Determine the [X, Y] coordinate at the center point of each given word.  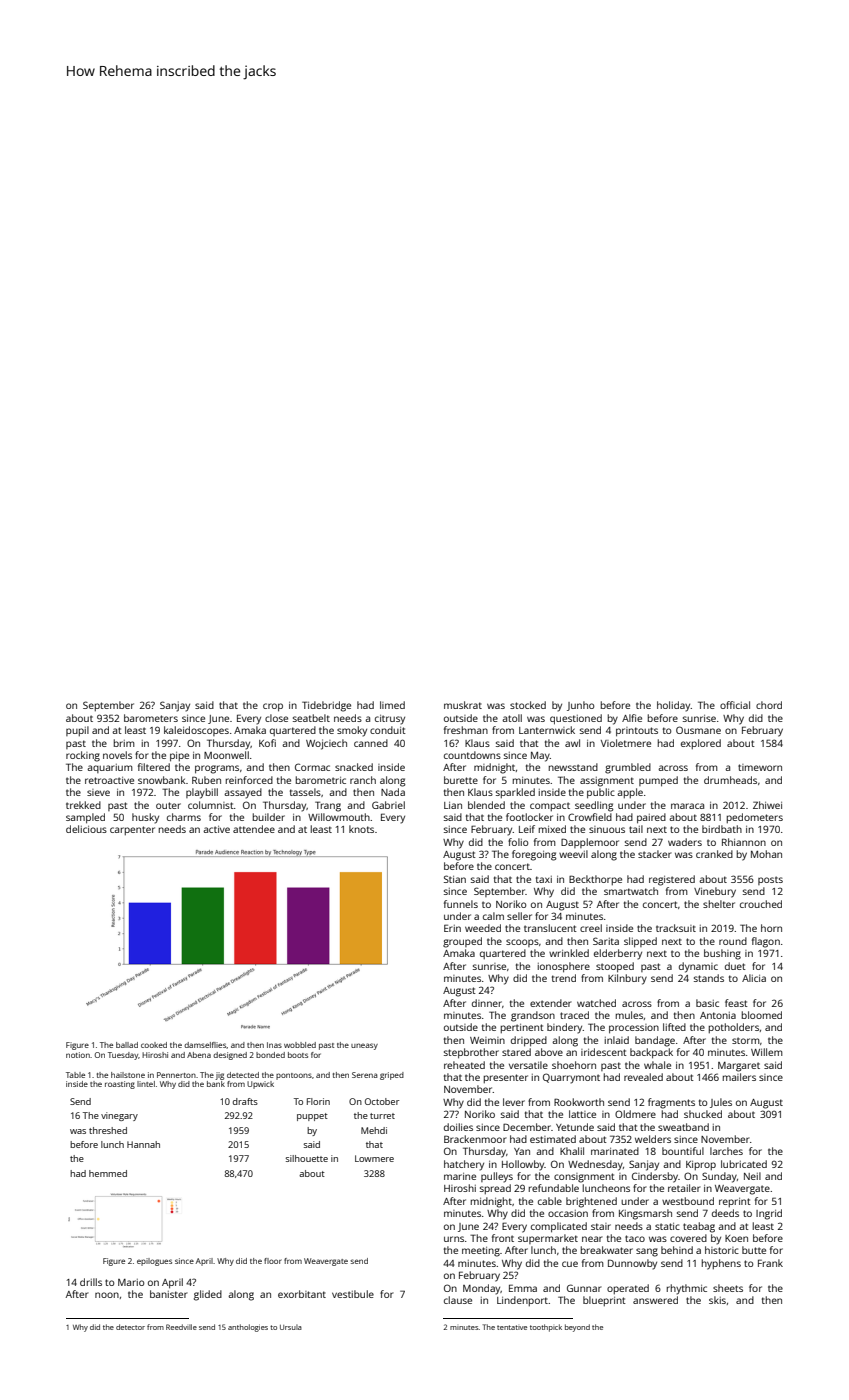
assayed [243, 793]
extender [551, 1003]
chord [769, 705]
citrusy [390, 720]
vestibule [353, 1294]
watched [596, 1003]
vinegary [119, 1116]
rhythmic [687, 1289]
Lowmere [374, 1158]
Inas [274, 1045]
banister [169, 1294]
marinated [615, 1151]
